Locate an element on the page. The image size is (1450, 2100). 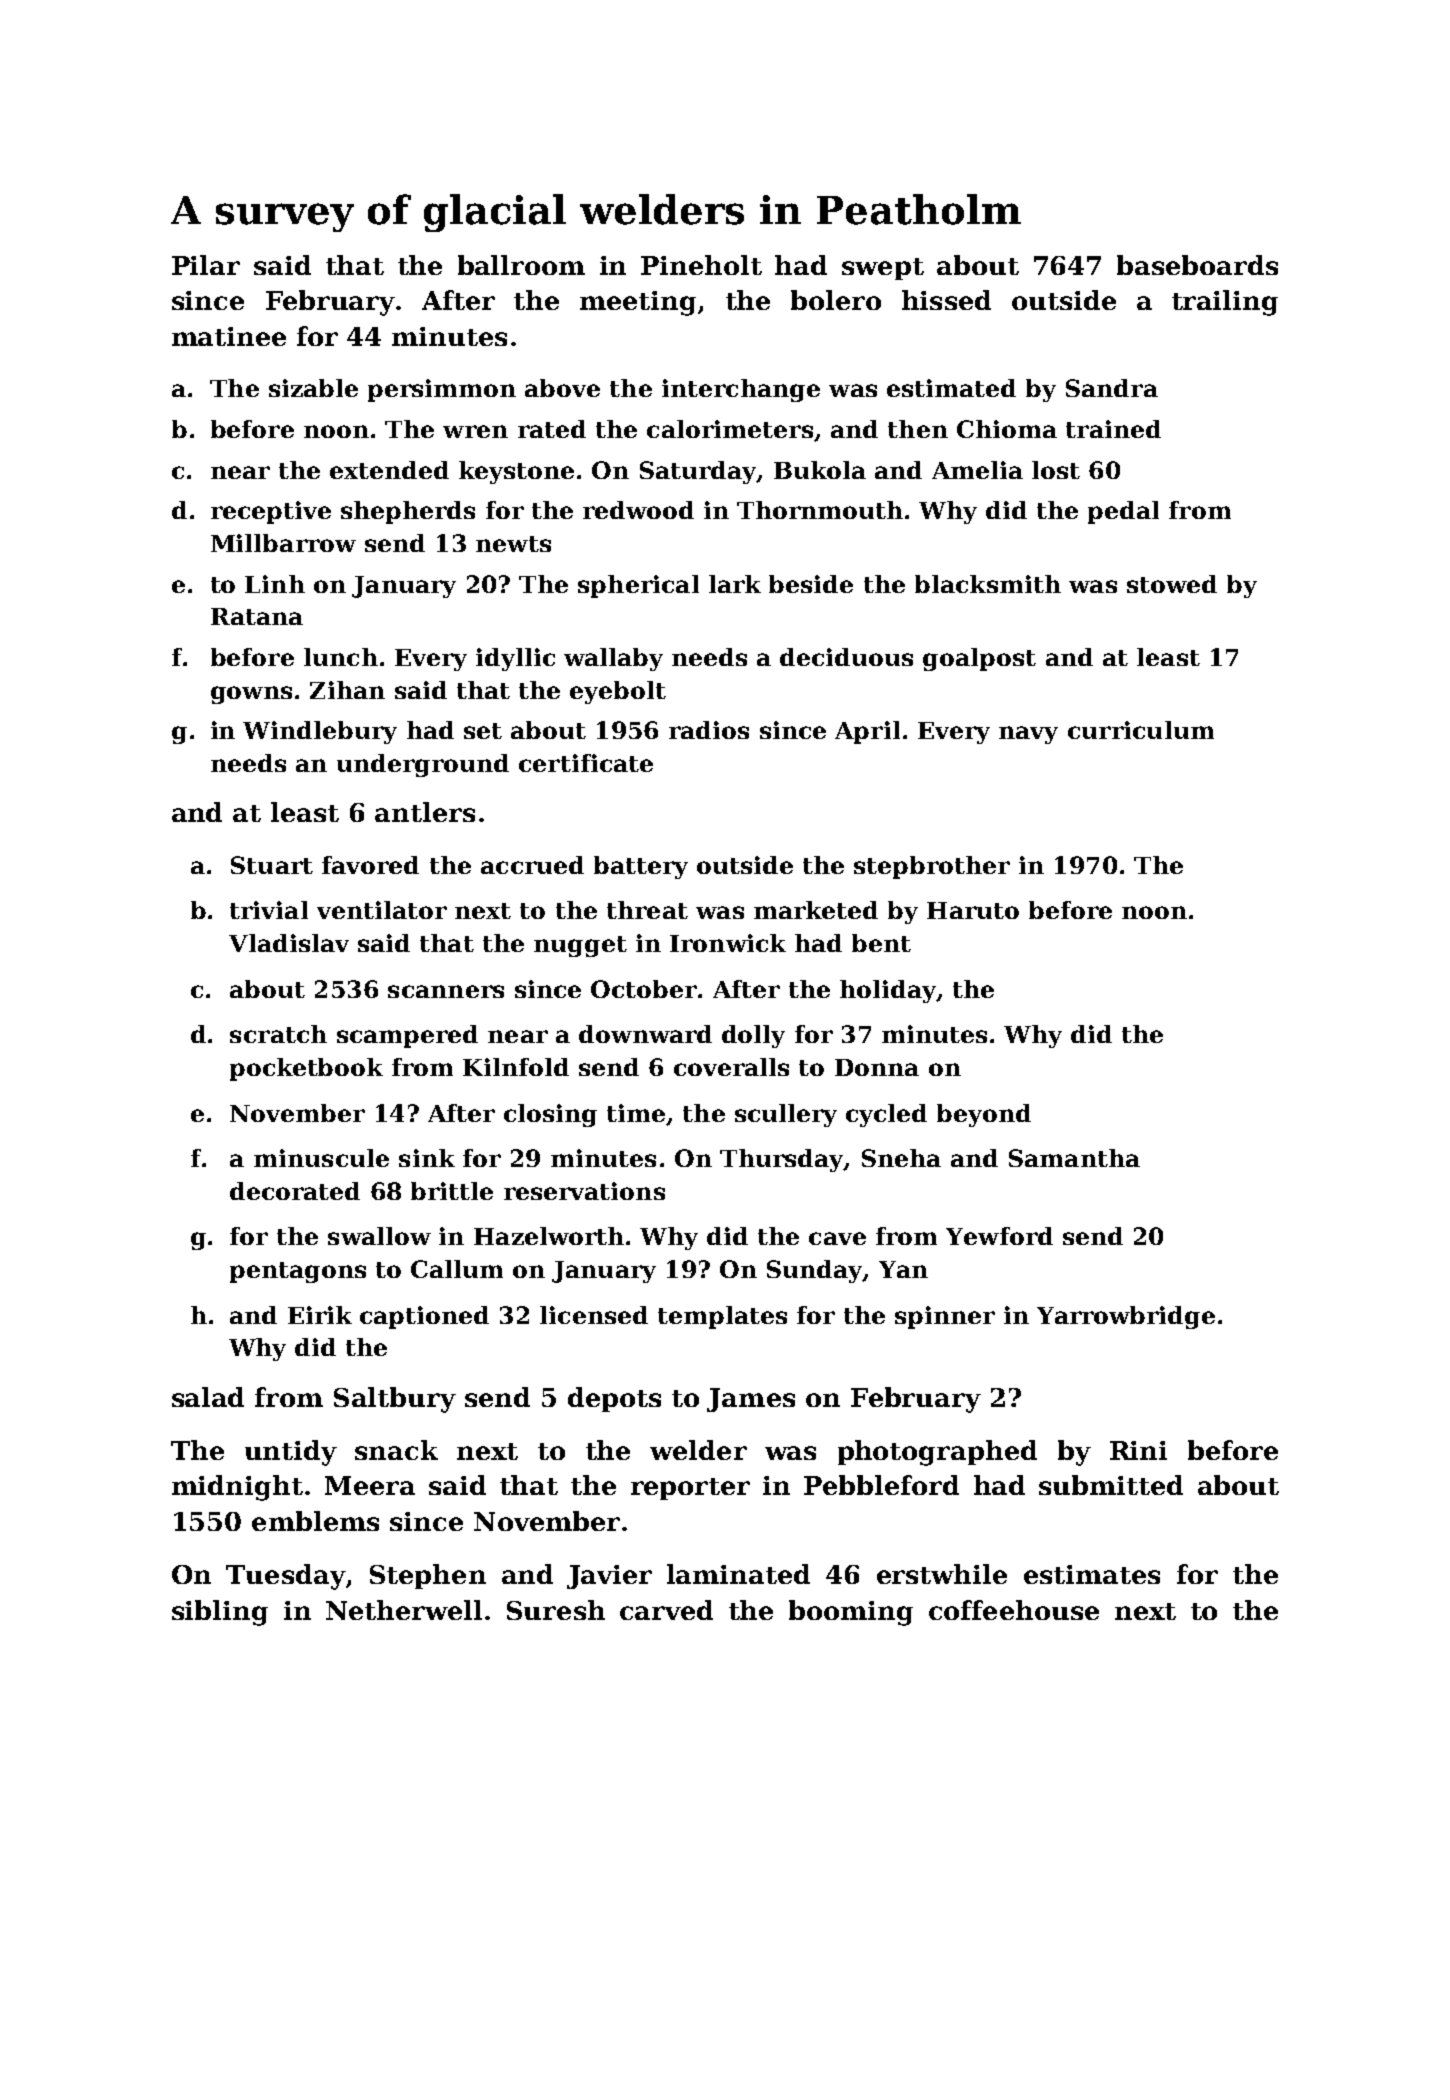
Donna is located at coordinates (877, 1067).
